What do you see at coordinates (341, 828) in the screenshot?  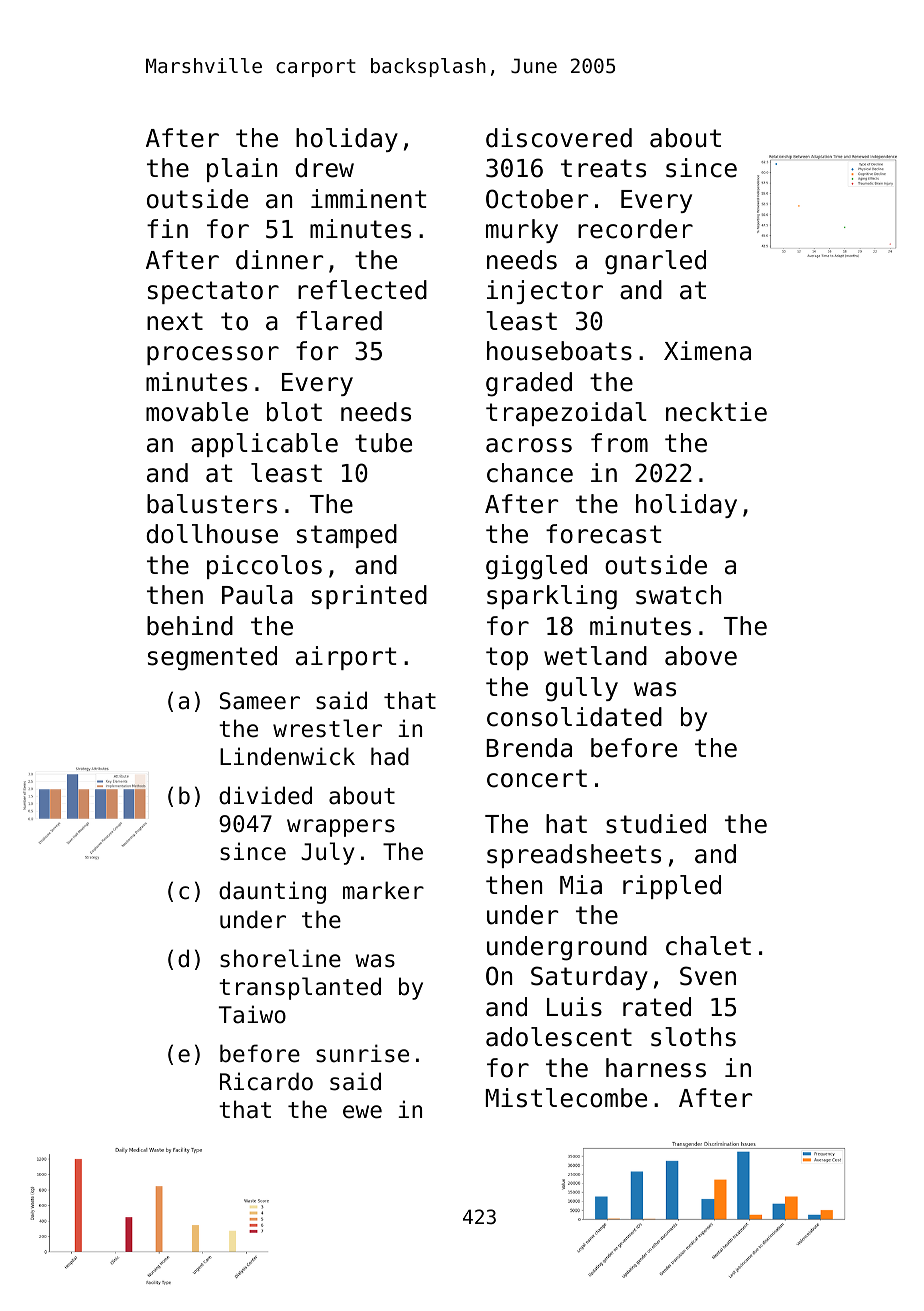 I see `wrappers` at bounding box center [341, 828].
